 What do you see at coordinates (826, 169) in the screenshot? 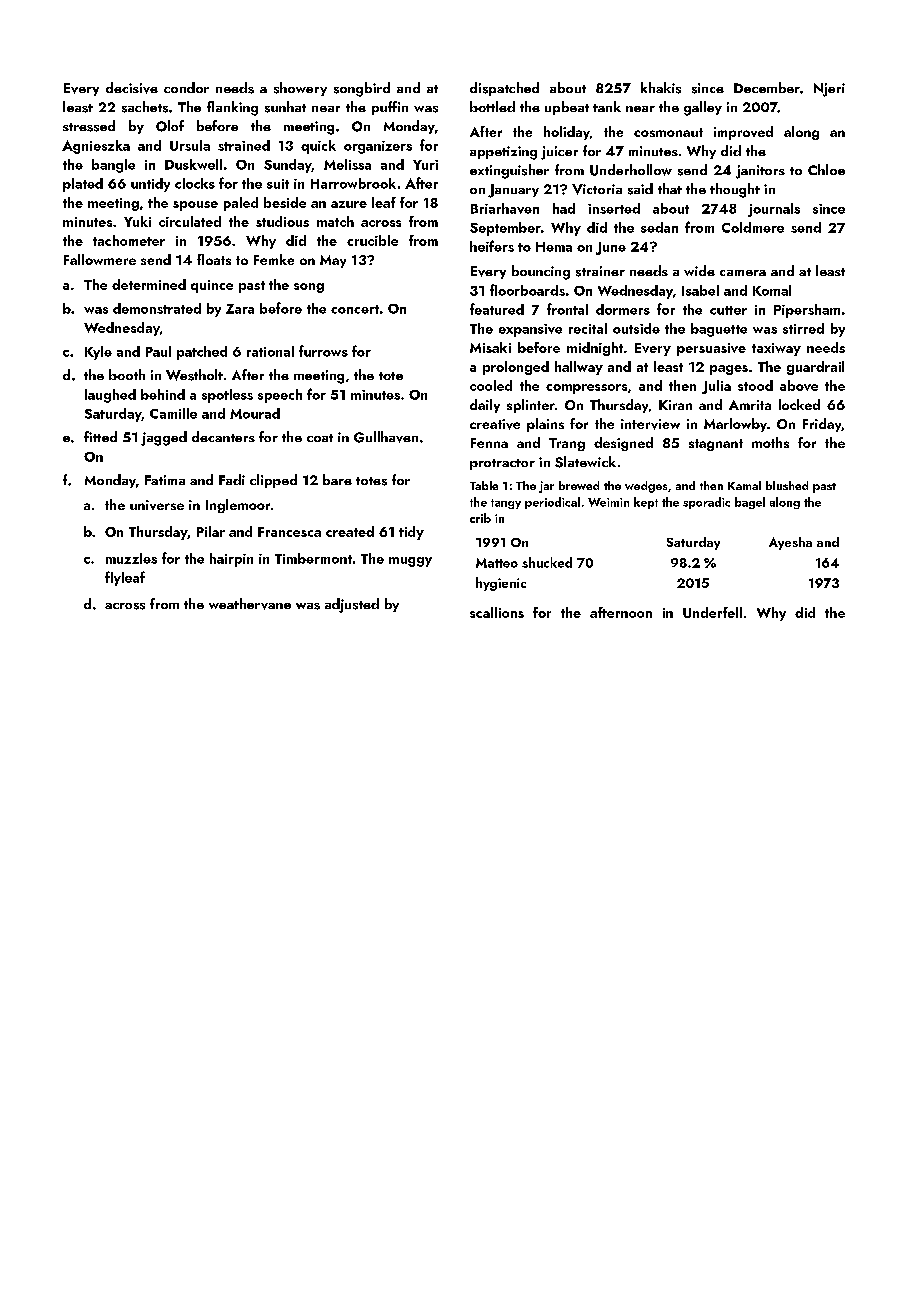
I see `Chloe` at bounding box center [826, 169].
